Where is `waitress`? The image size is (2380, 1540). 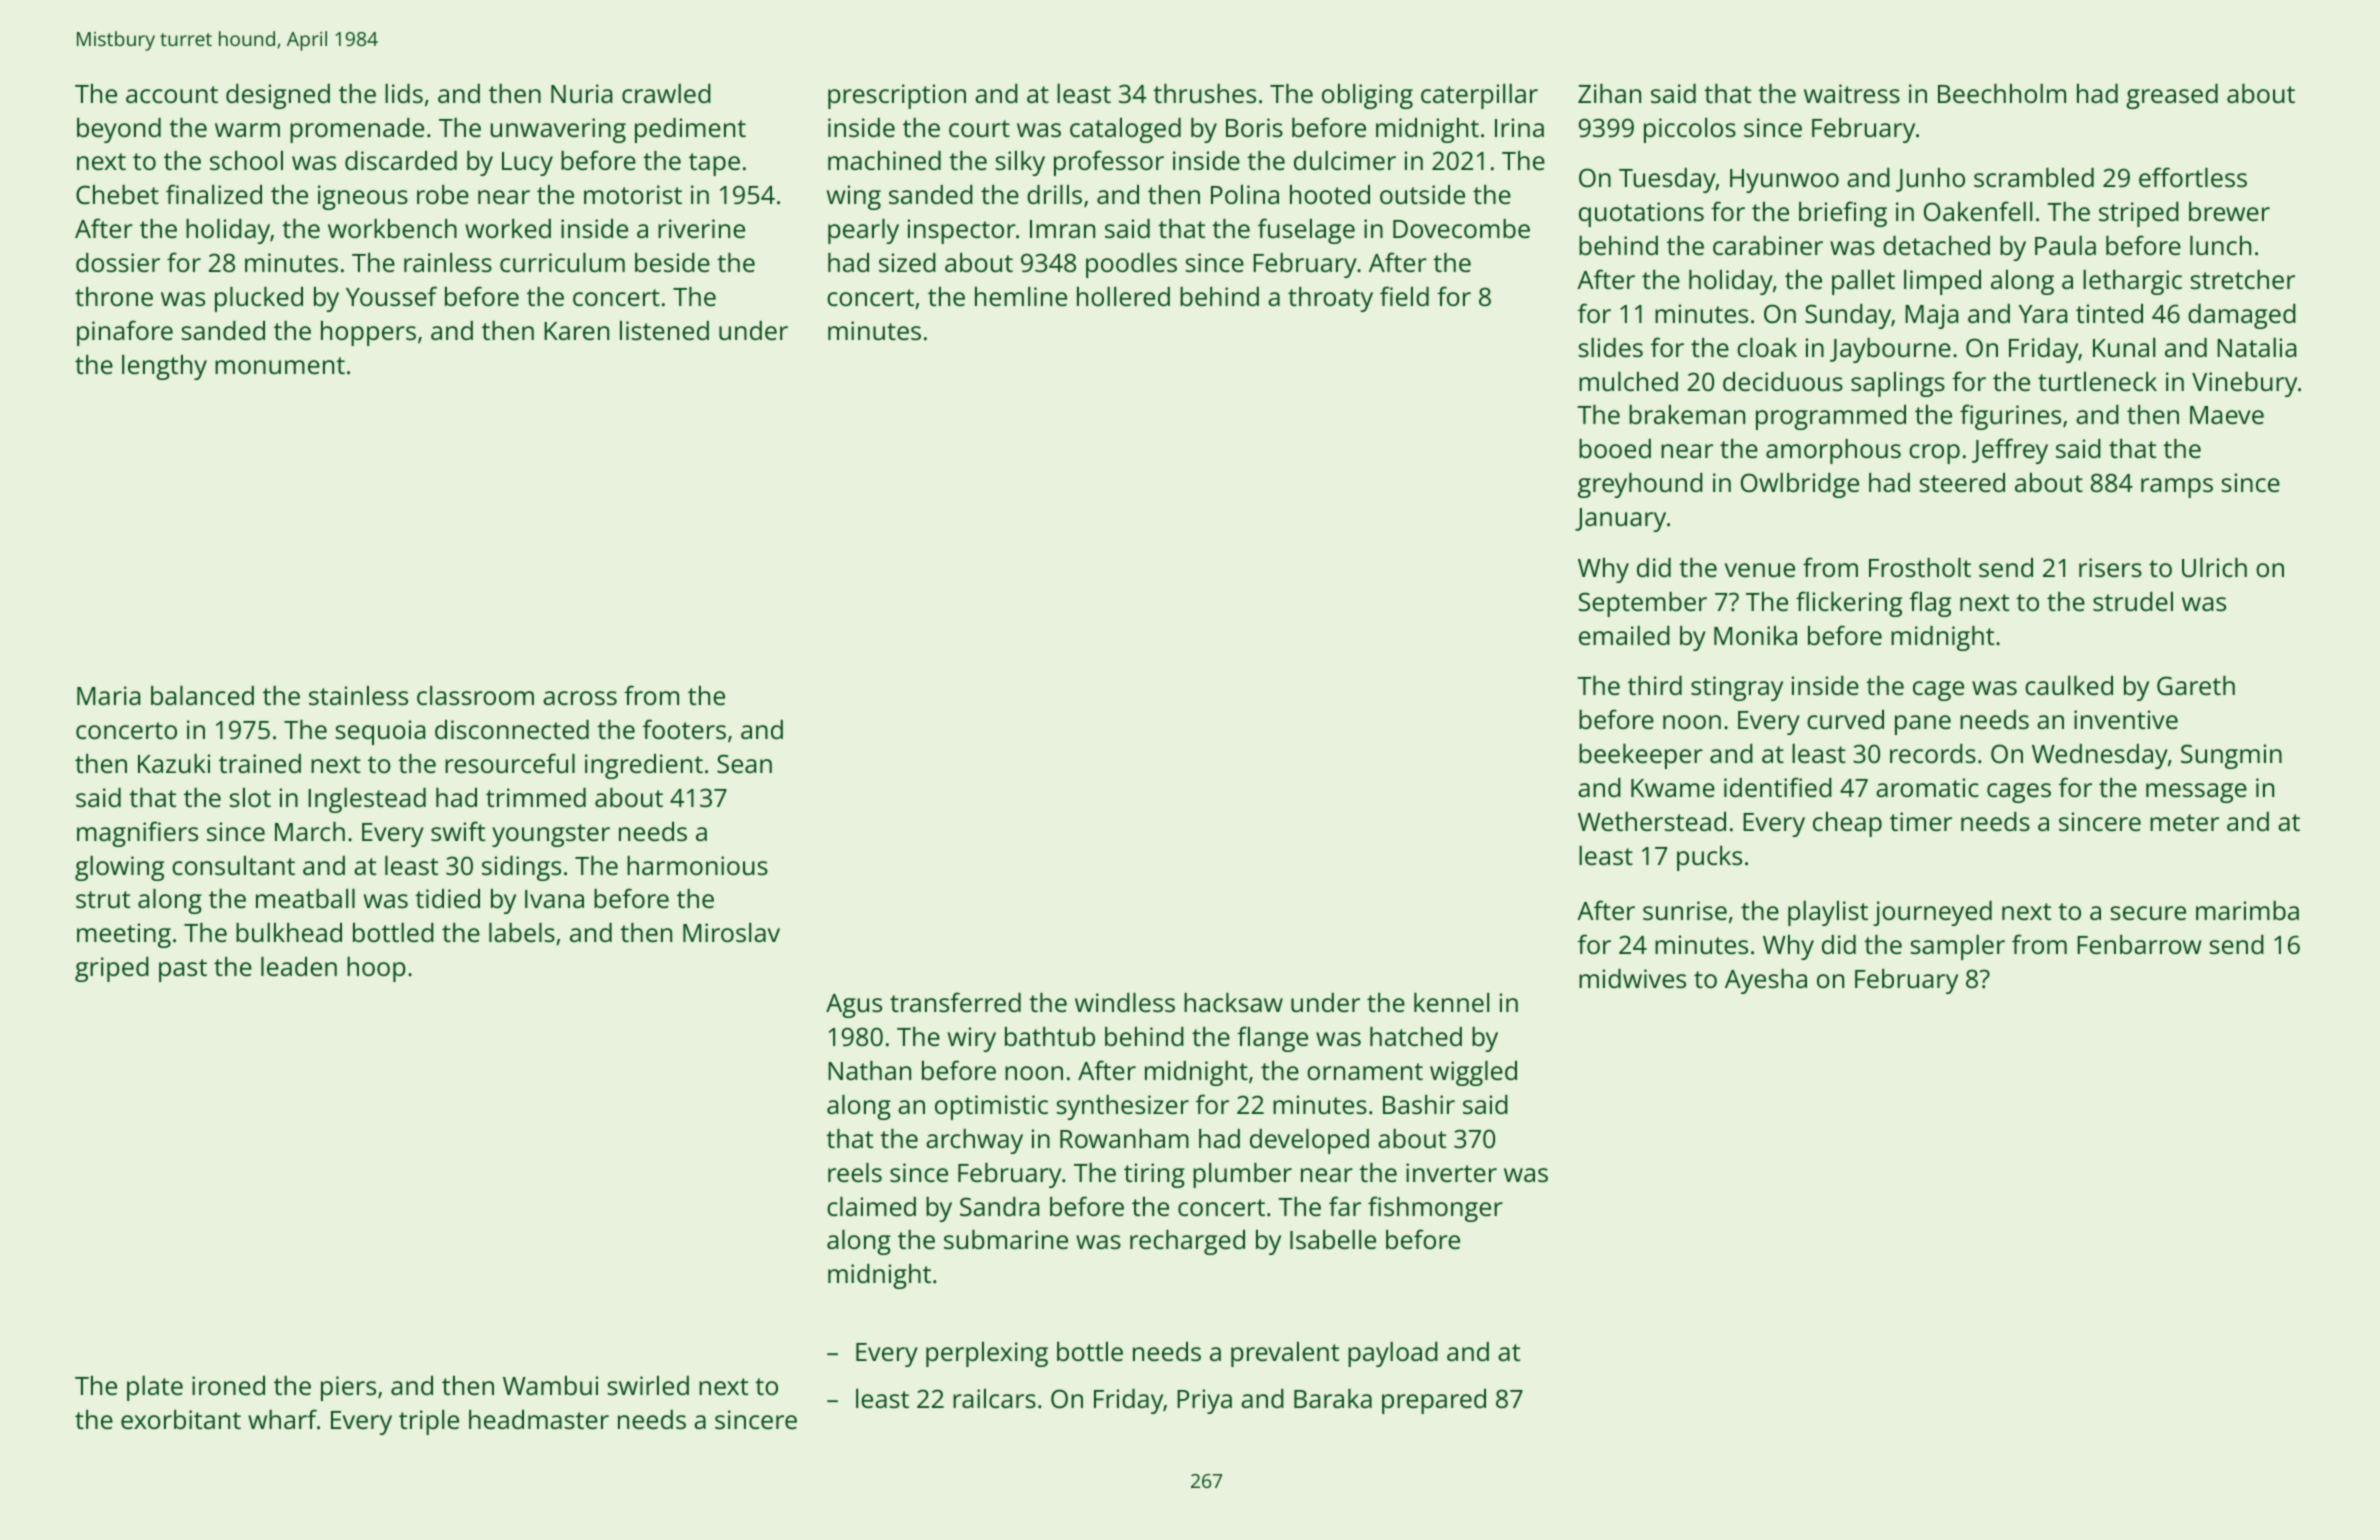
waitress is located at coordinates (1852, 93).
